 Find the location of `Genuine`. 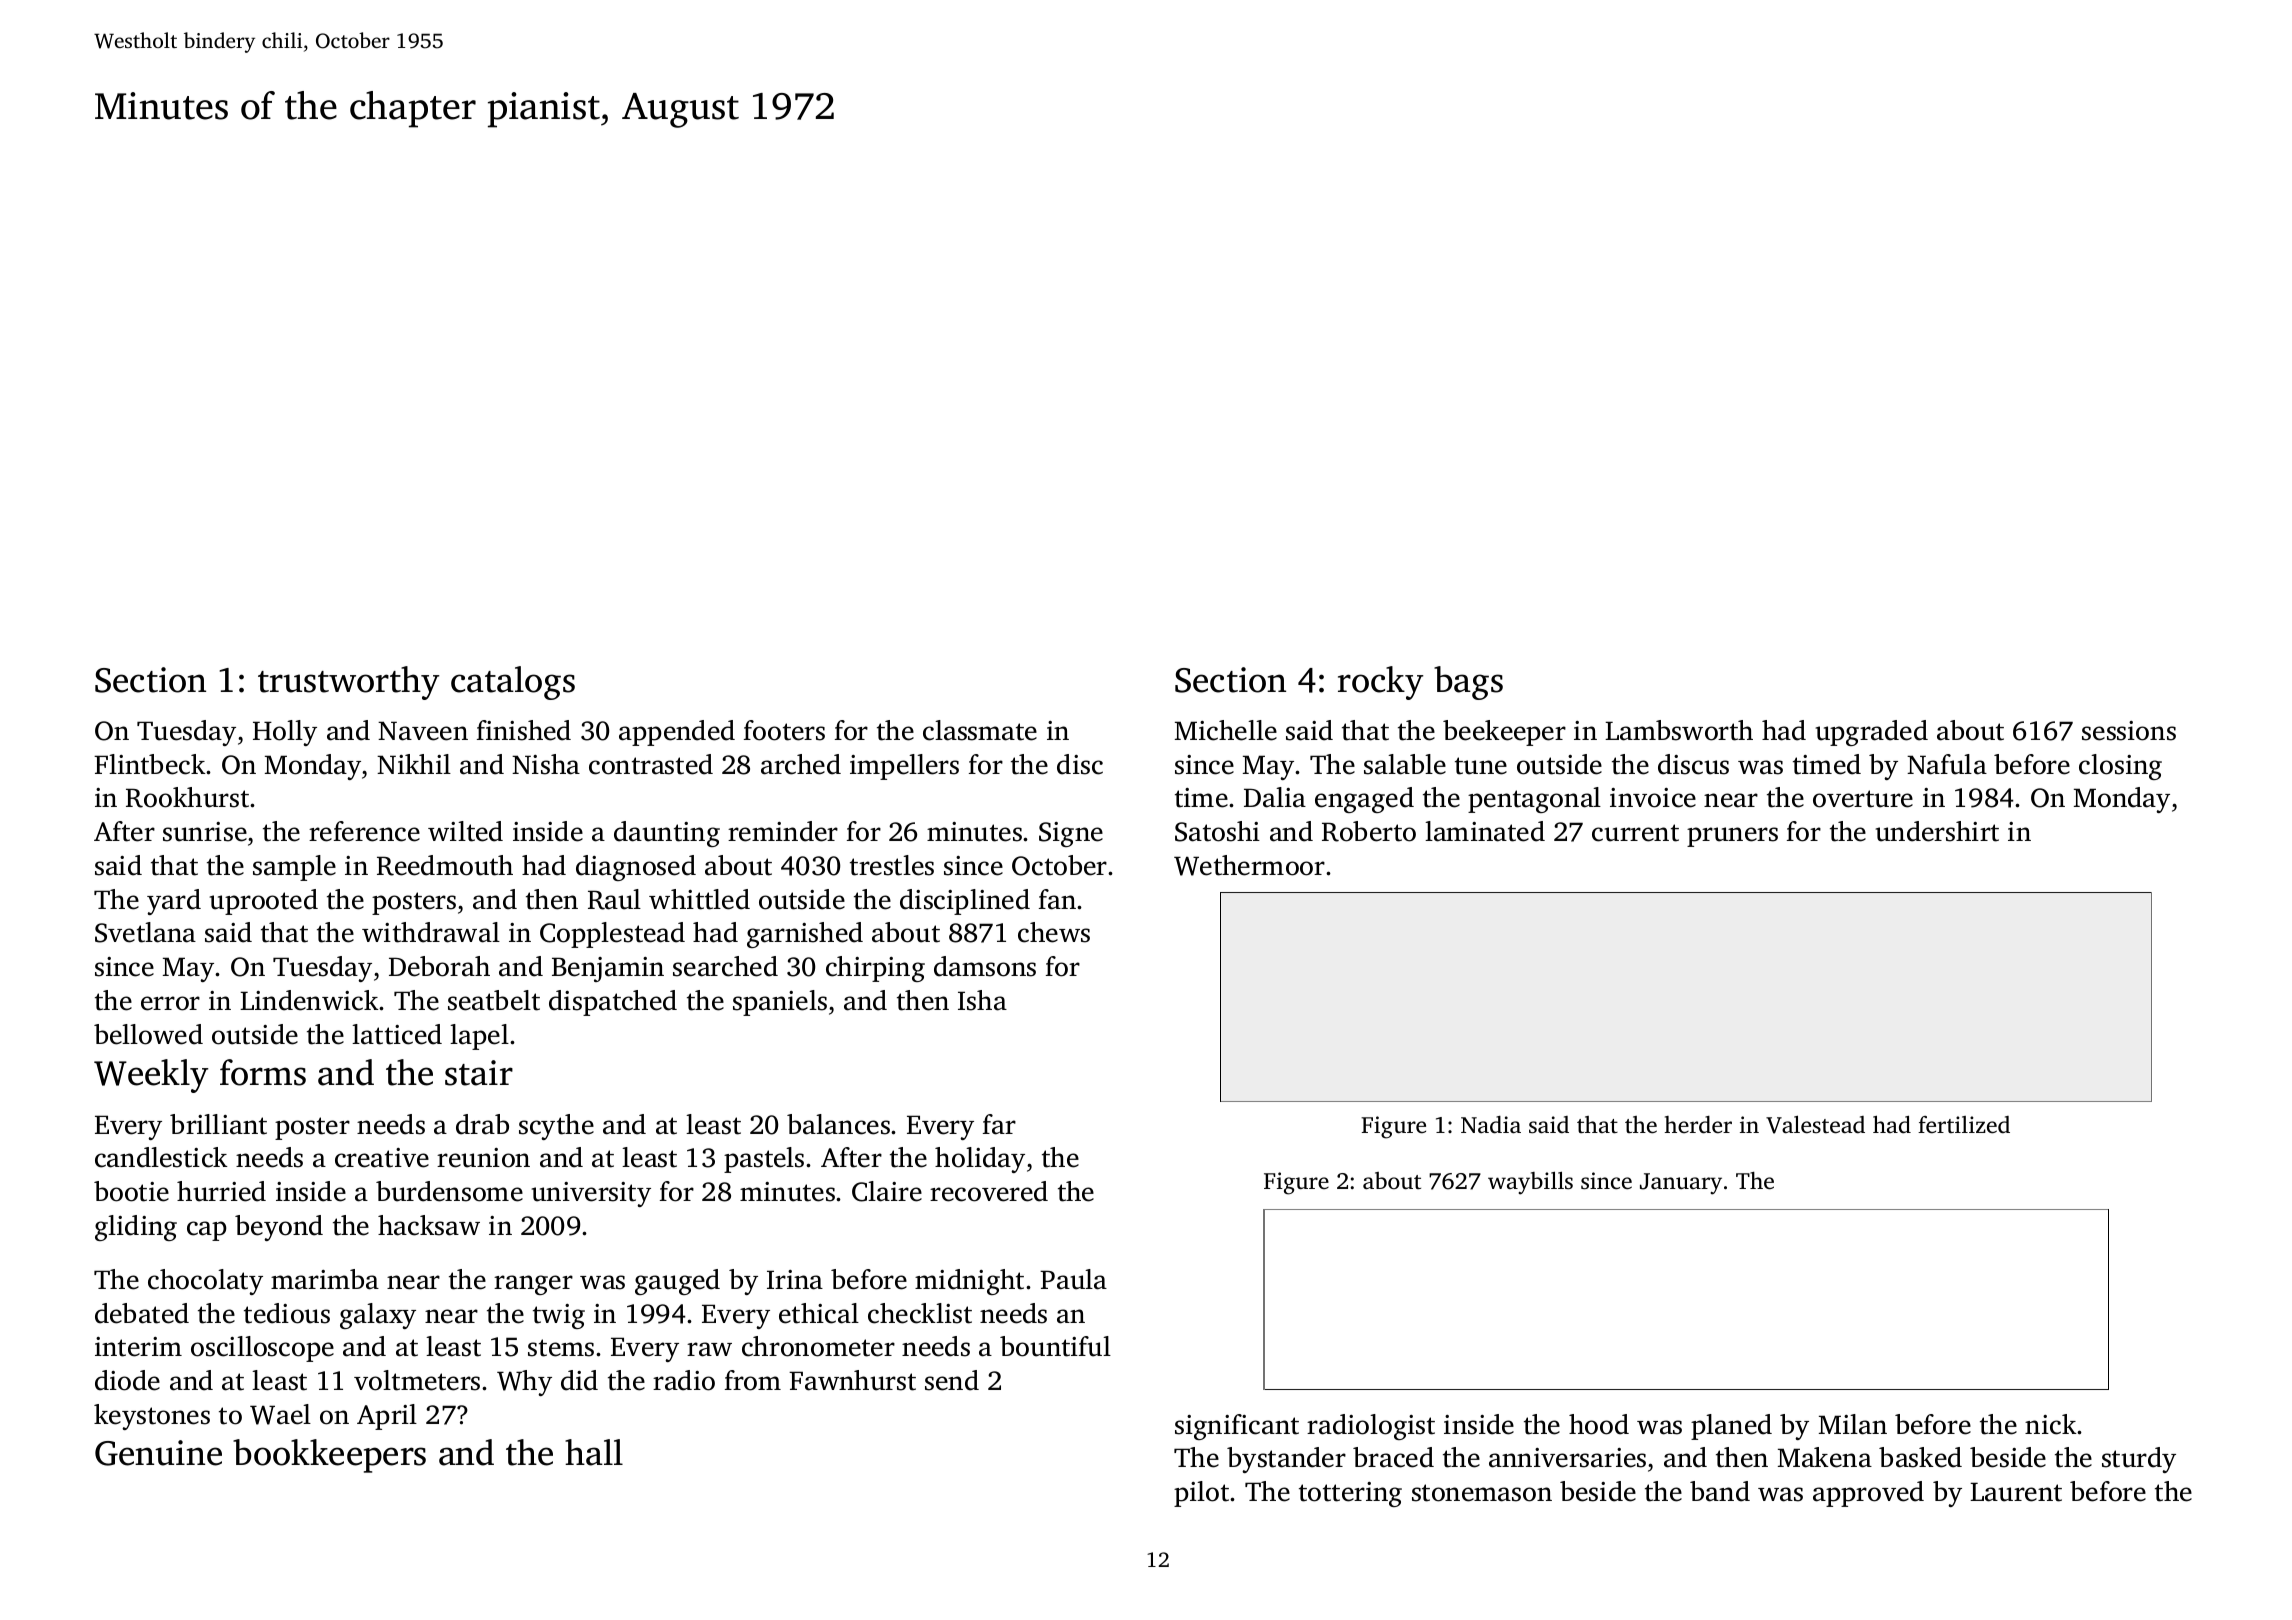

Genuine is located at coordinates (158, 1453).
